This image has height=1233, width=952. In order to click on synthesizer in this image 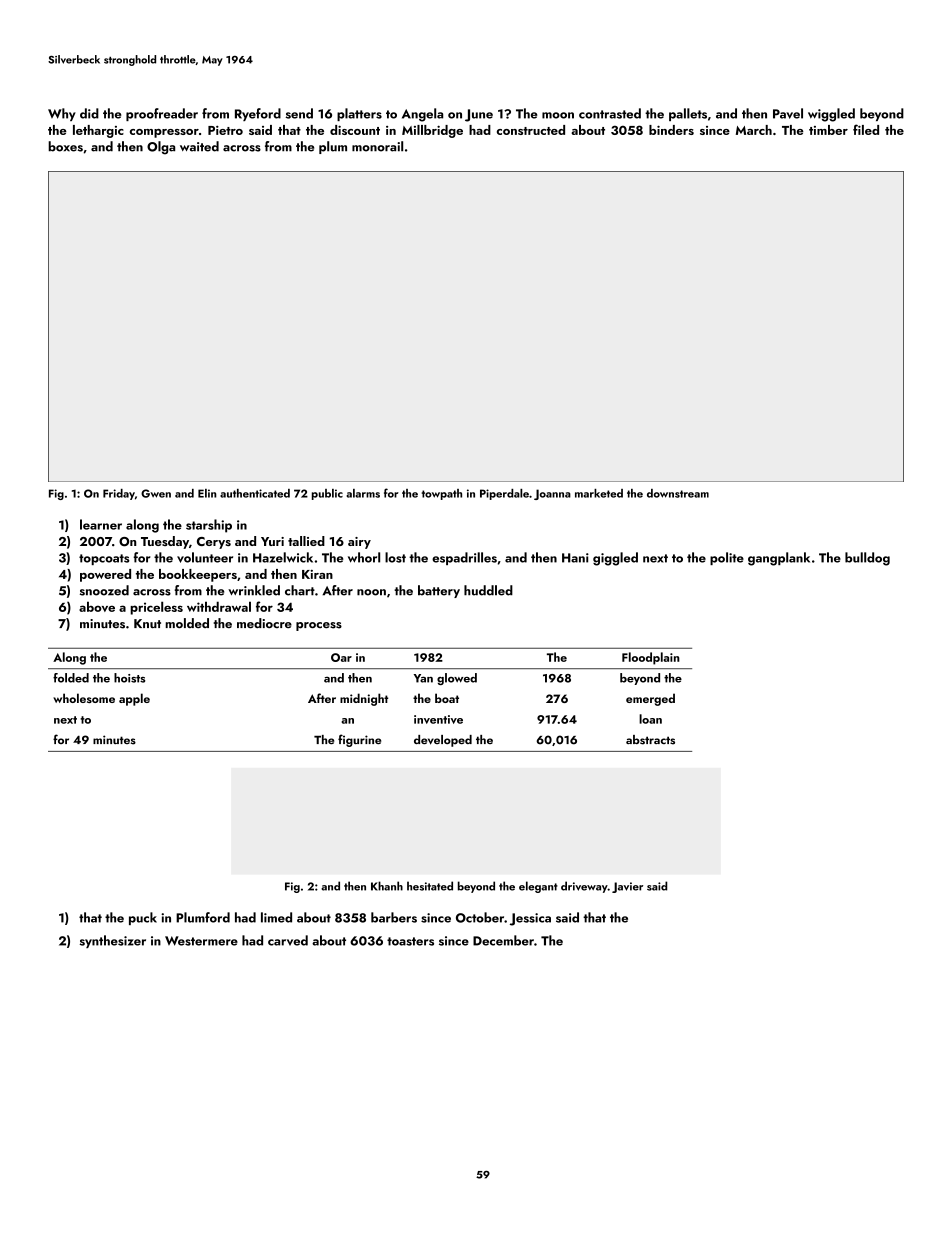, I will do `click(113, 941)`.
